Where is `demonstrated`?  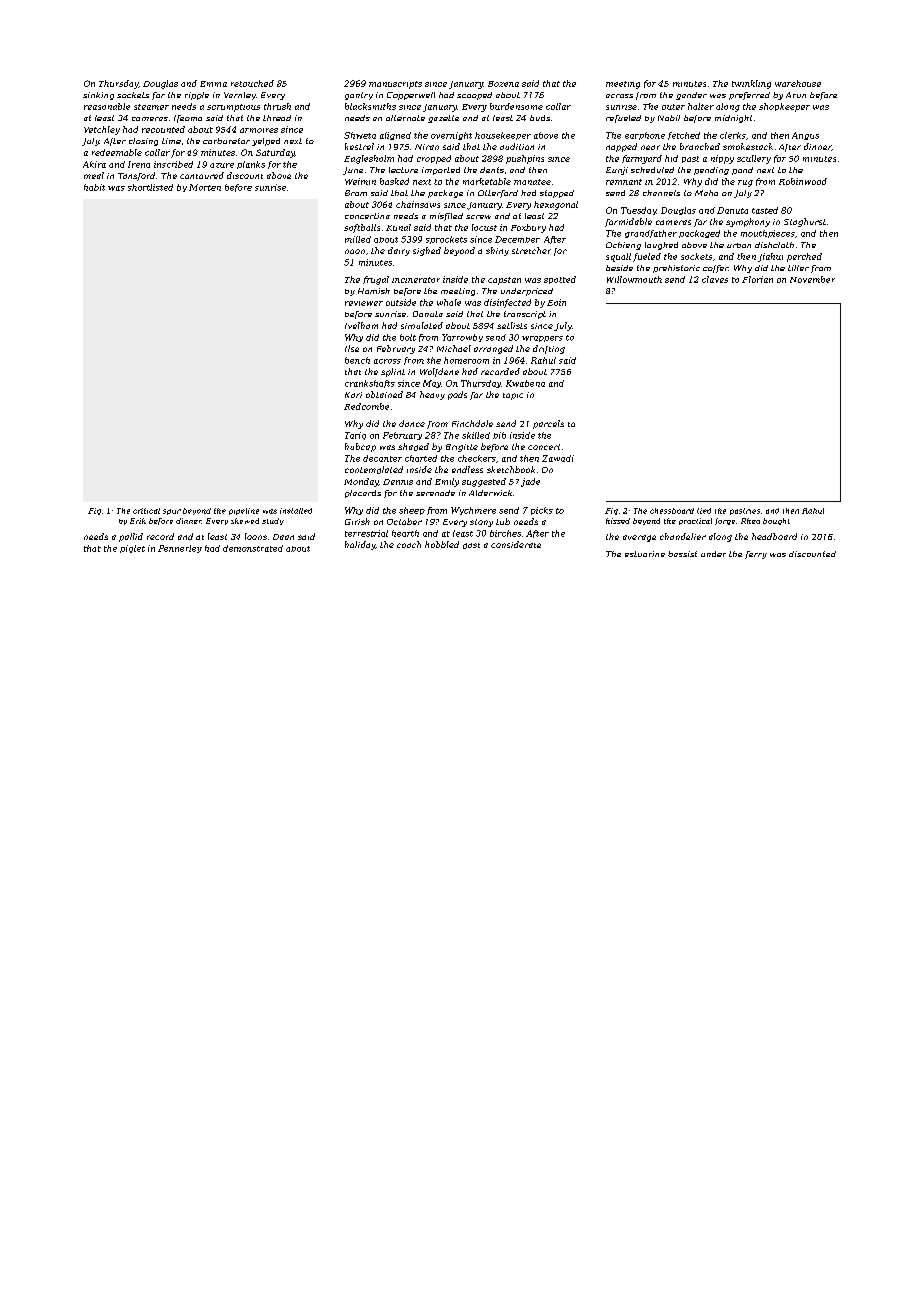 demonstrated is located at coordinates (253, 548).
